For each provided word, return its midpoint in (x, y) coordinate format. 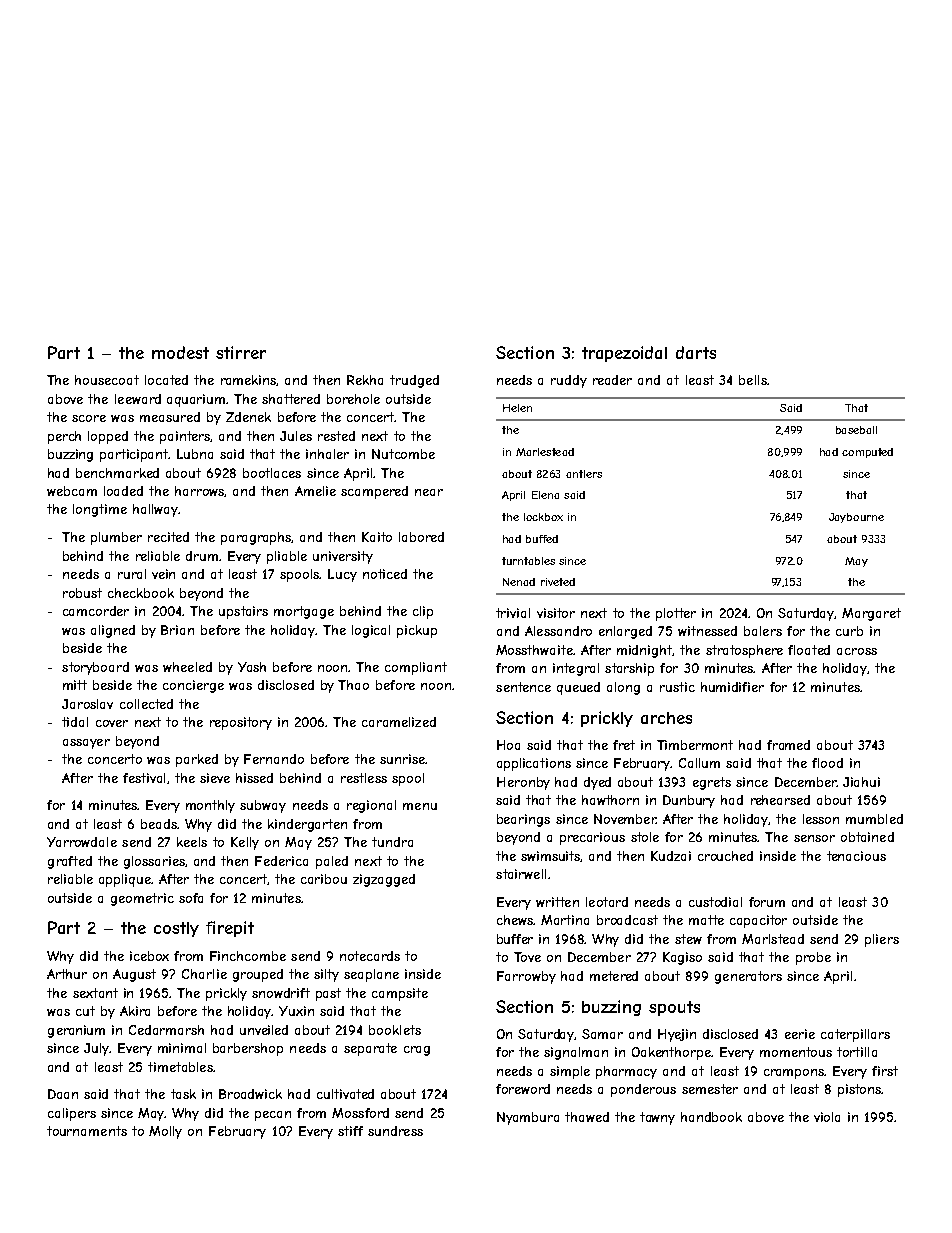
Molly (165, 1132)
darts (696, 352)
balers (763, 631)
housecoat (107, 380)
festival (144, 778)
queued (578, 688)
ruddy (569, 381)
